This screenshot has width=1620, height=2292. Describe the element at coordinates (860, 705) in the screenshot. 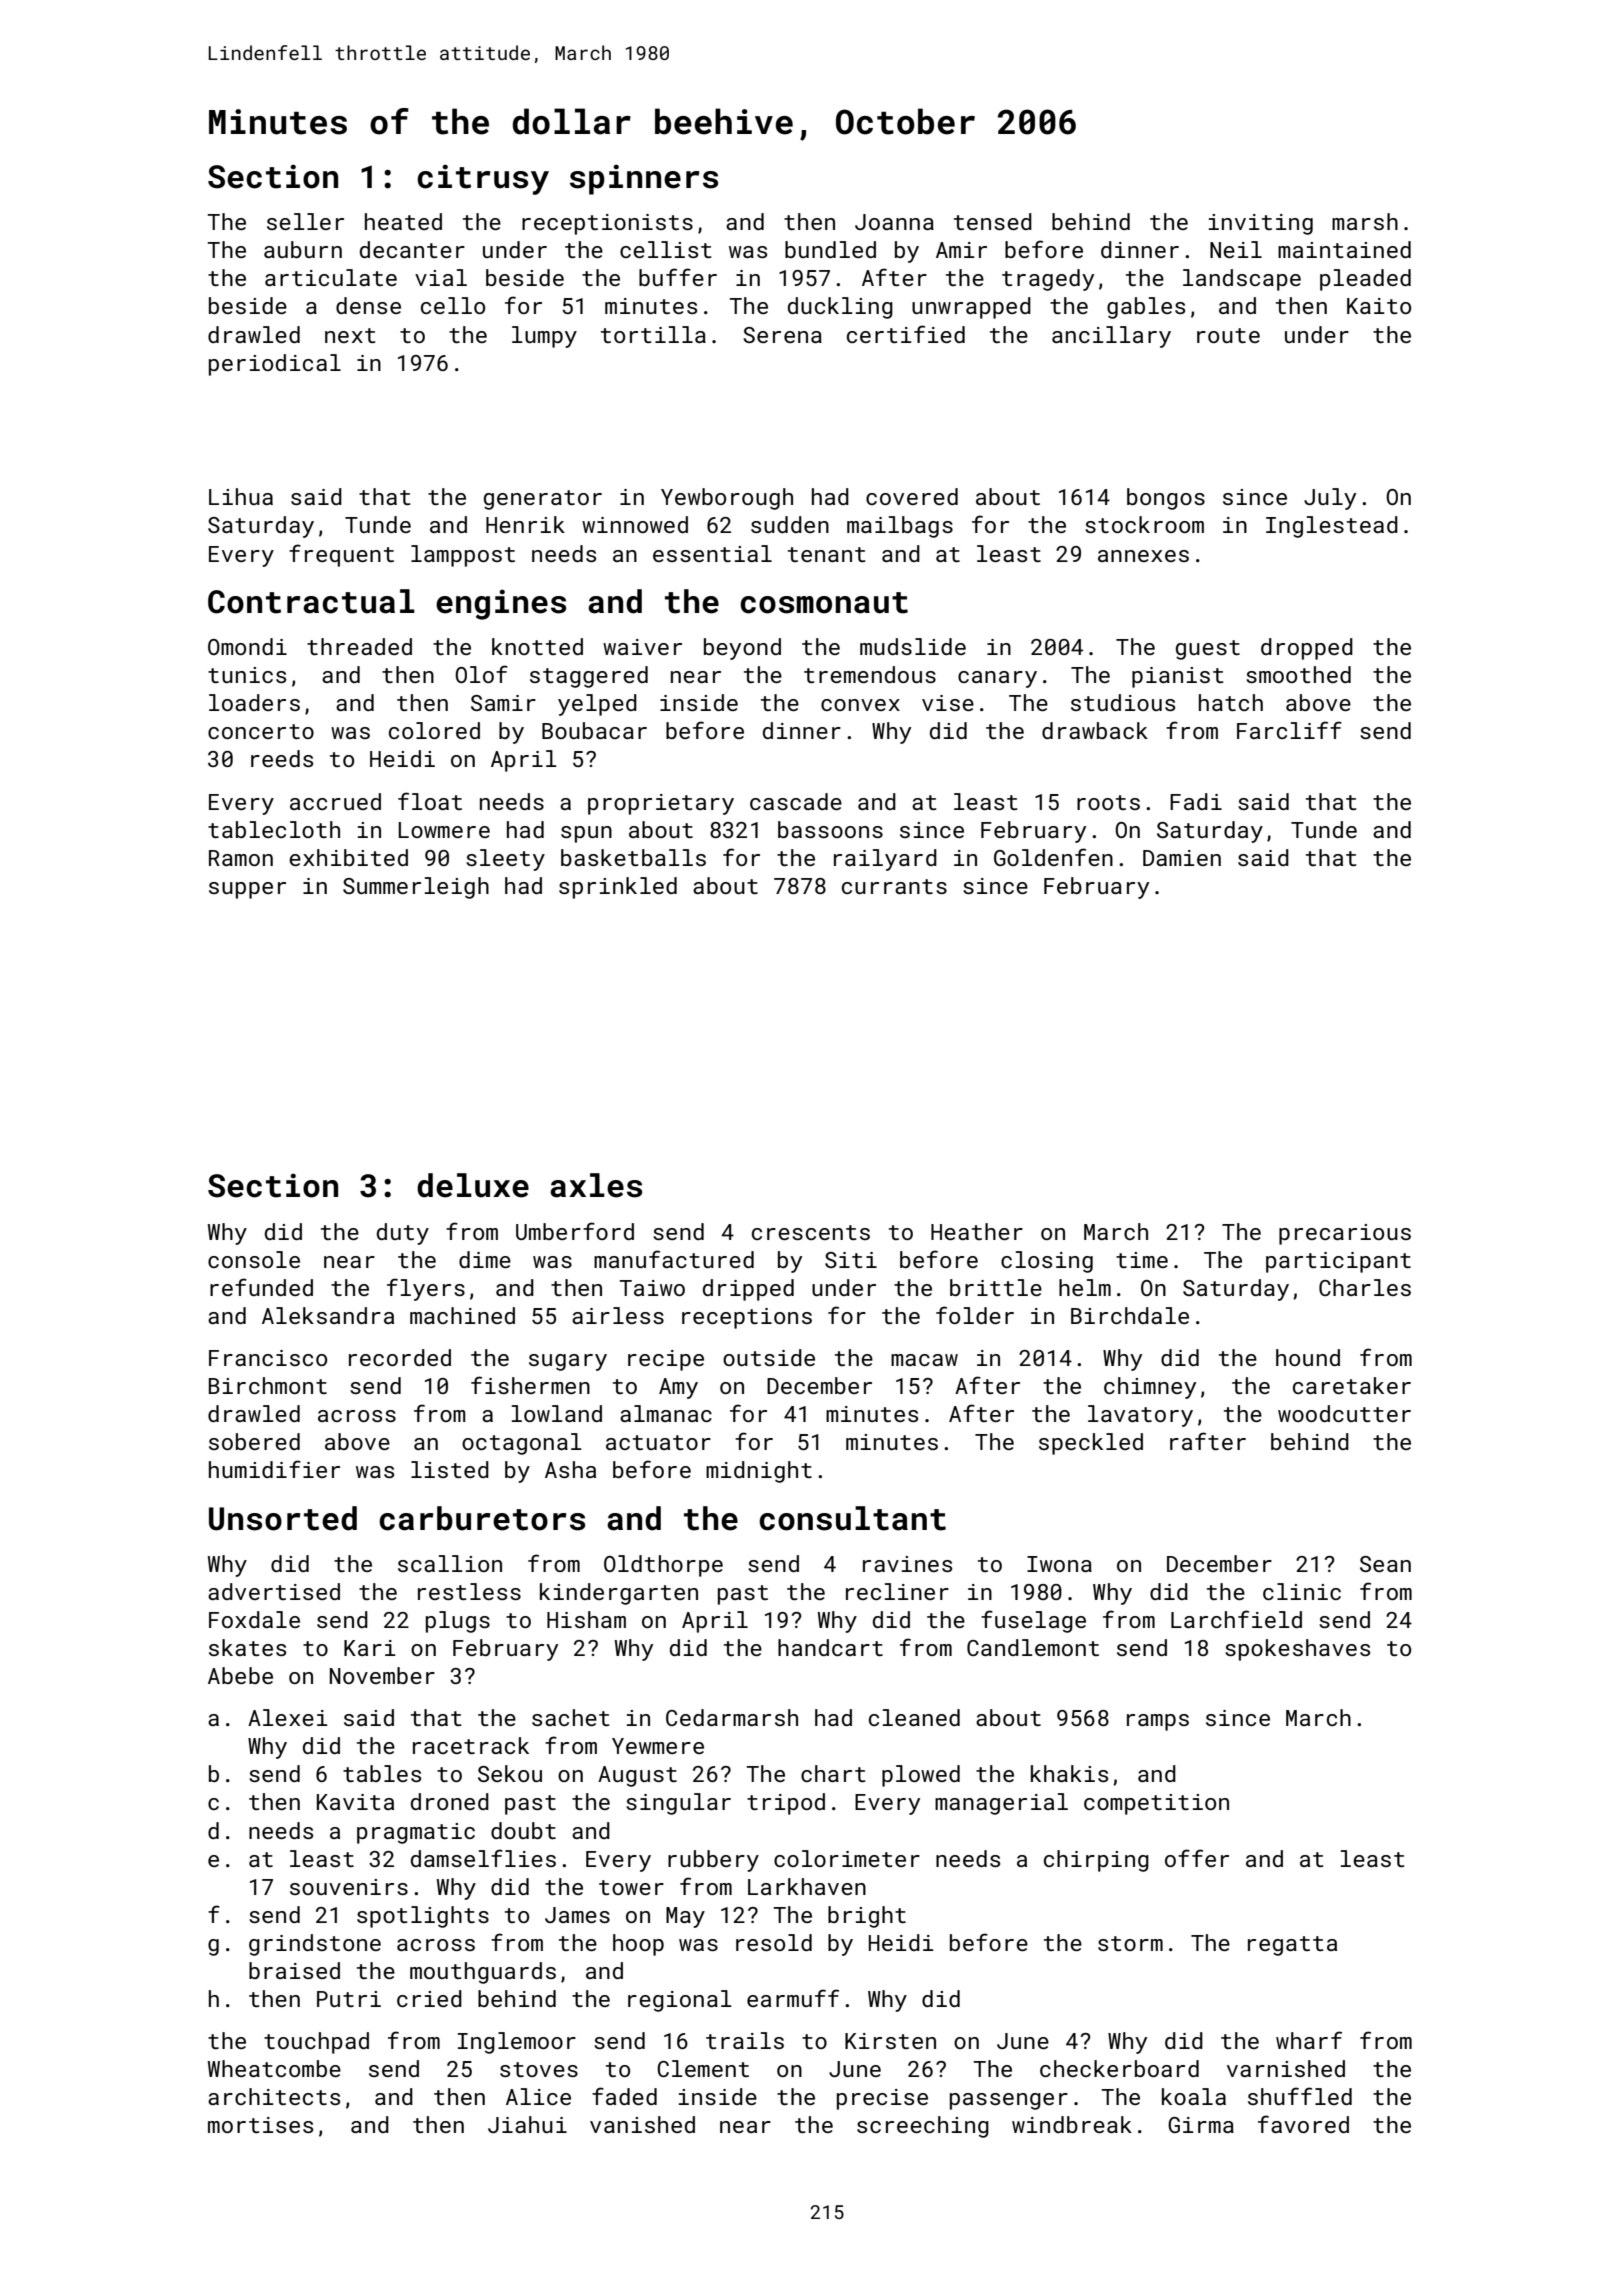

I see `convex` at that location.
